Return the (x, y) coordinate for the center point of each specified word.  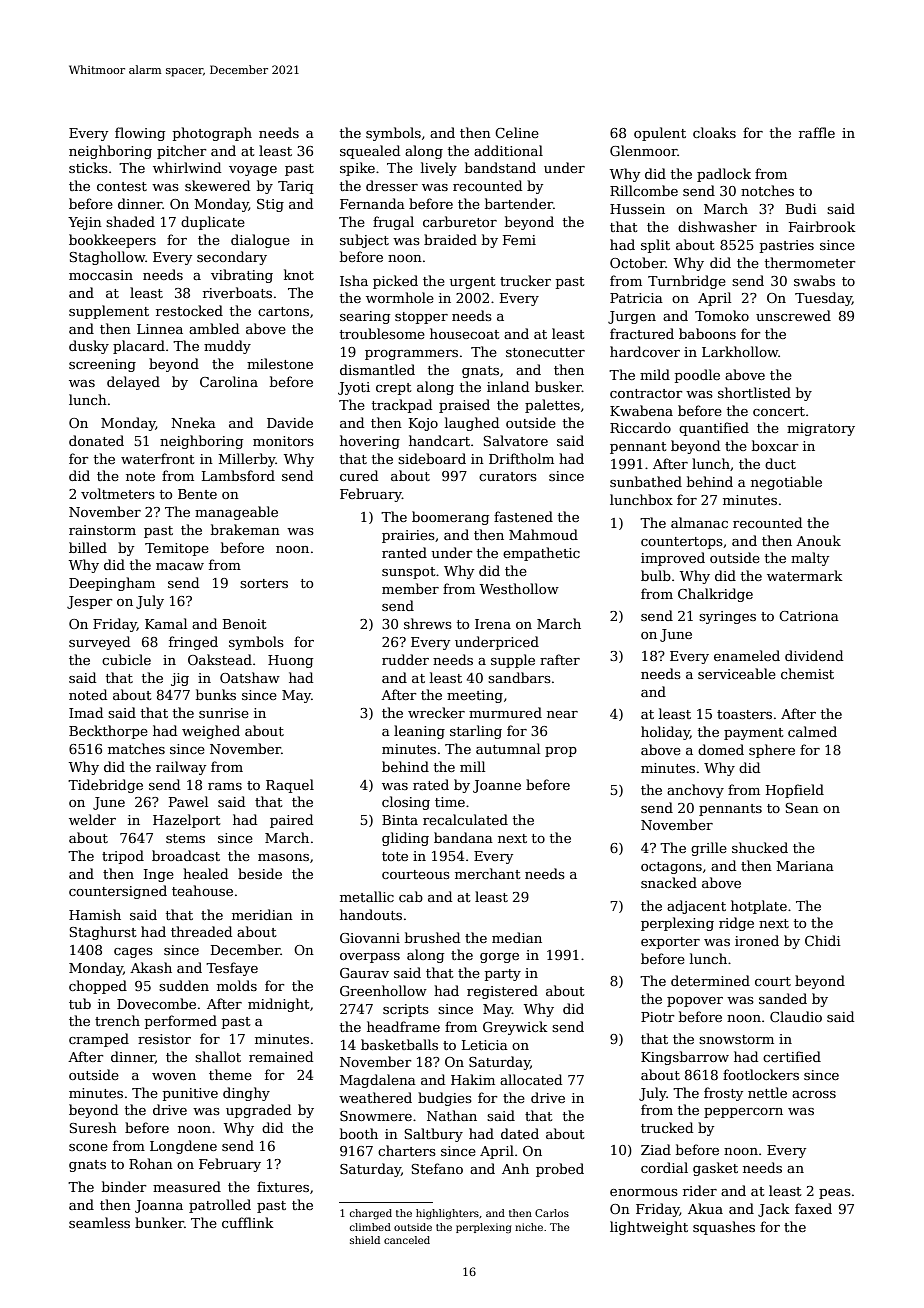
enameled (747, 655)
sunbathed (646, 481)
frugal (393, 223)
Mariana (805, 866)
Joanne (497, 786)
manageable (236, 513)
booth (359, 1133)
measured (187, 1186)
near (562, 714)
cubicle (126, 659)
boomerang (450, 518)
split (655, 246)
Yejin (85, 223)
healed (205, 873)
